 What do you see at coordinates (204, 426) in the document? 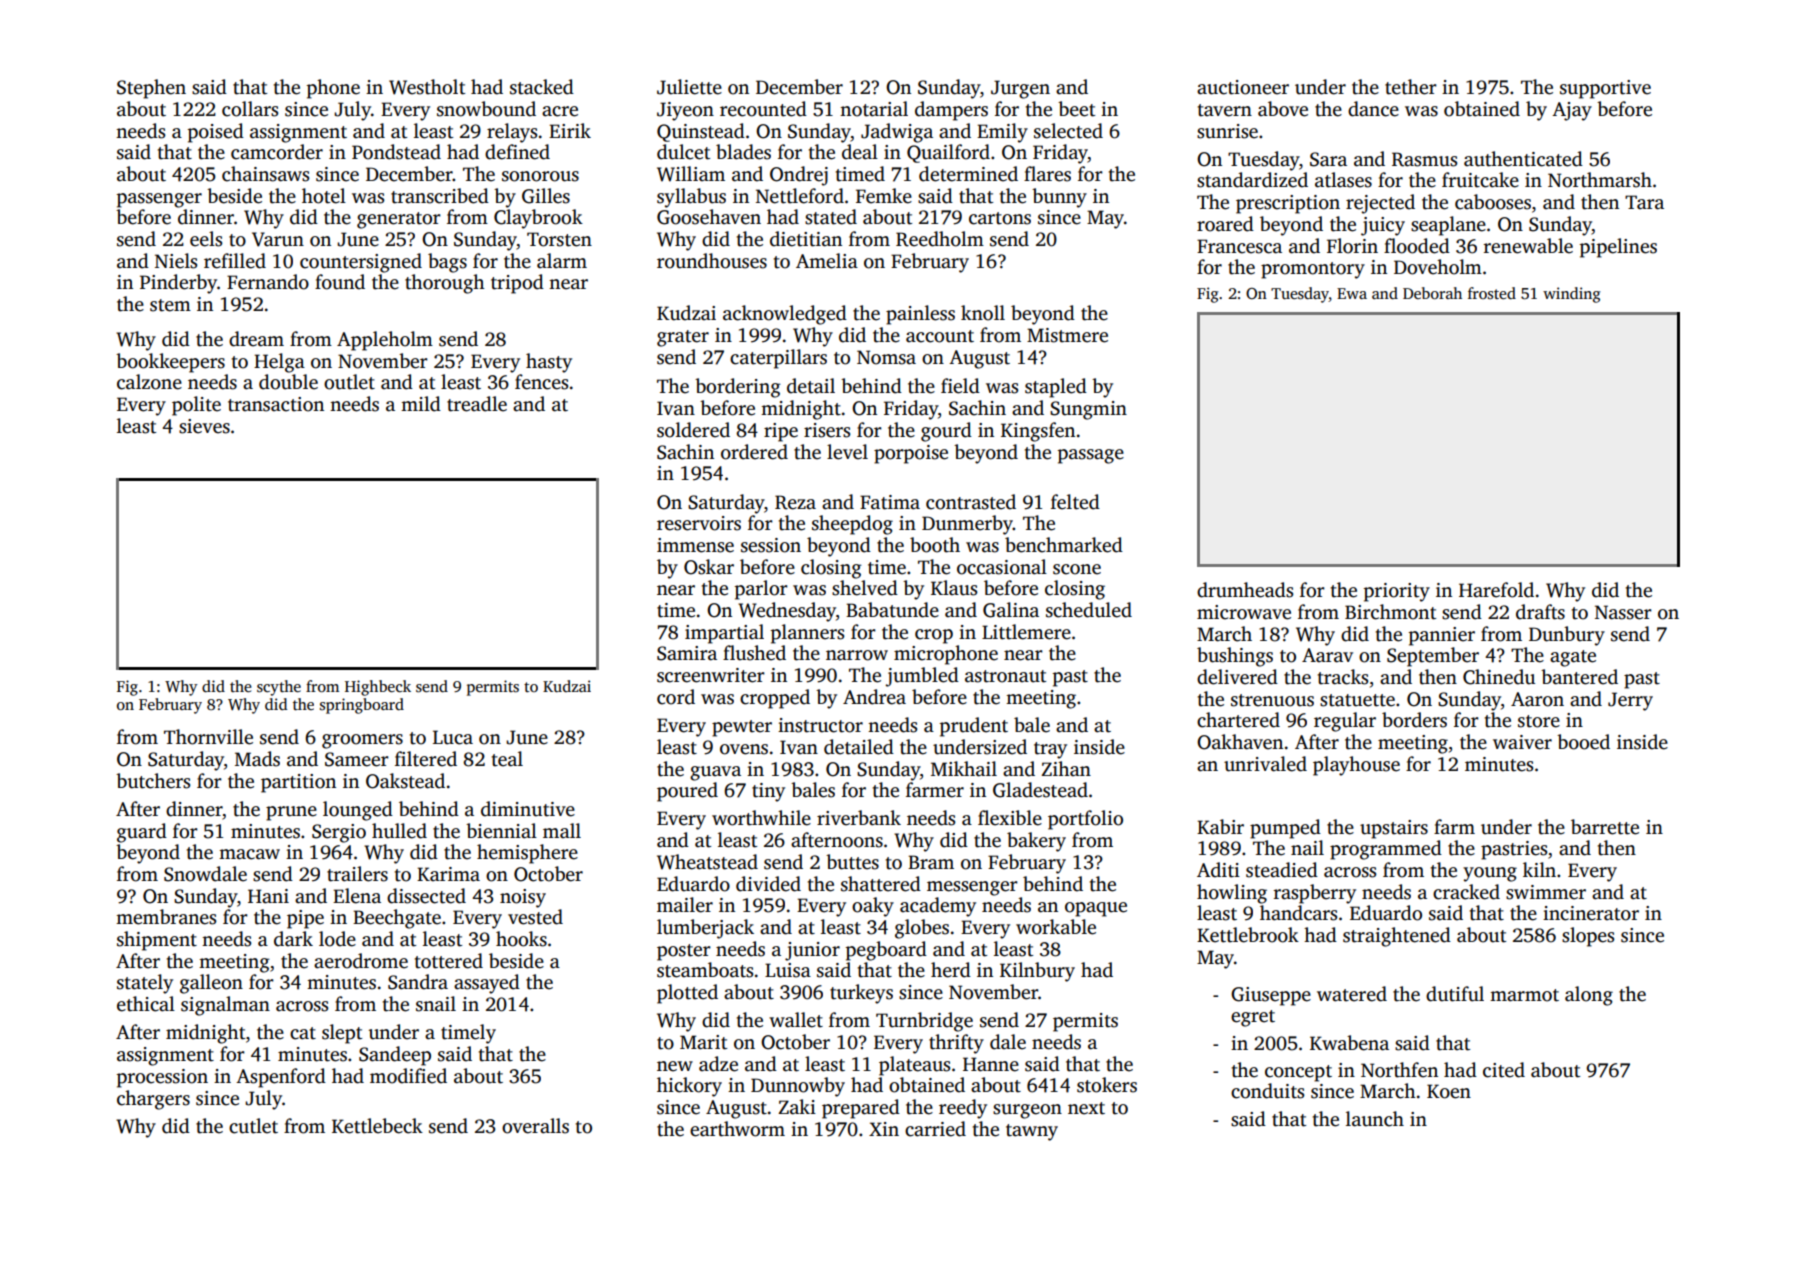
I see `sieves` at bounding box center [204, 426].
